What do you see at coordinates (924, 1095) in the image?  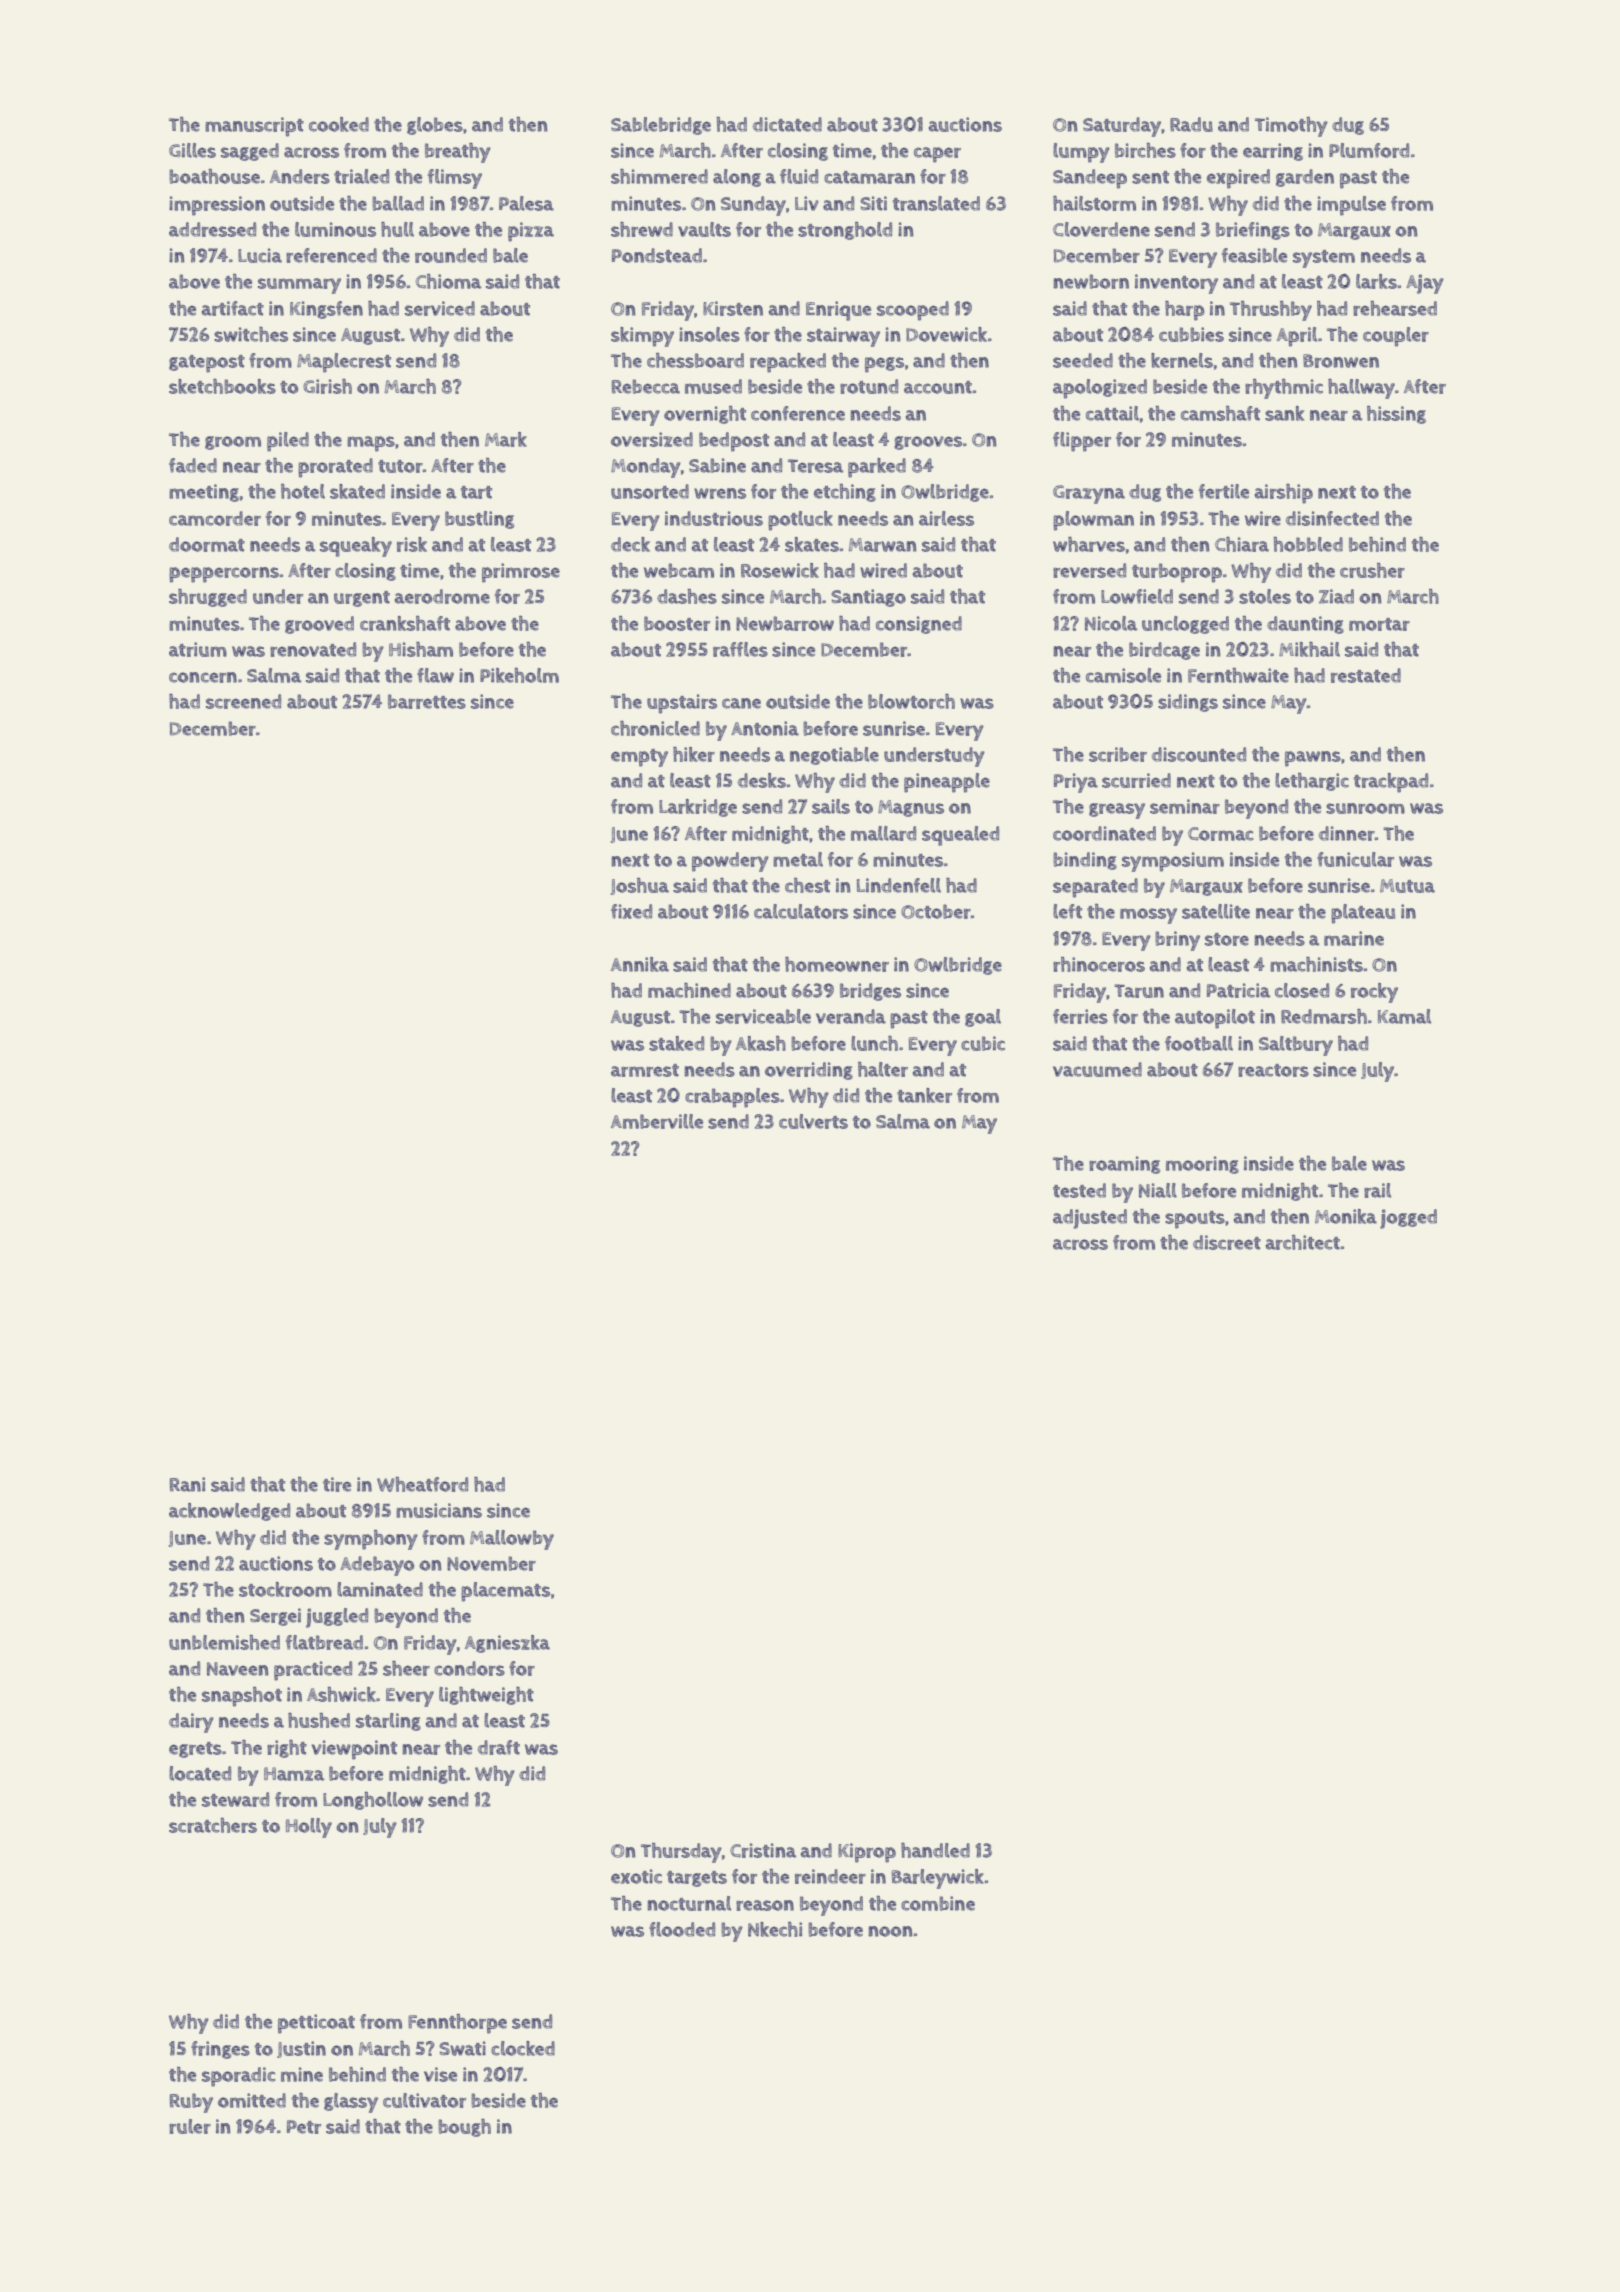 I see `tanker` at bounding box center [924, 1095].
